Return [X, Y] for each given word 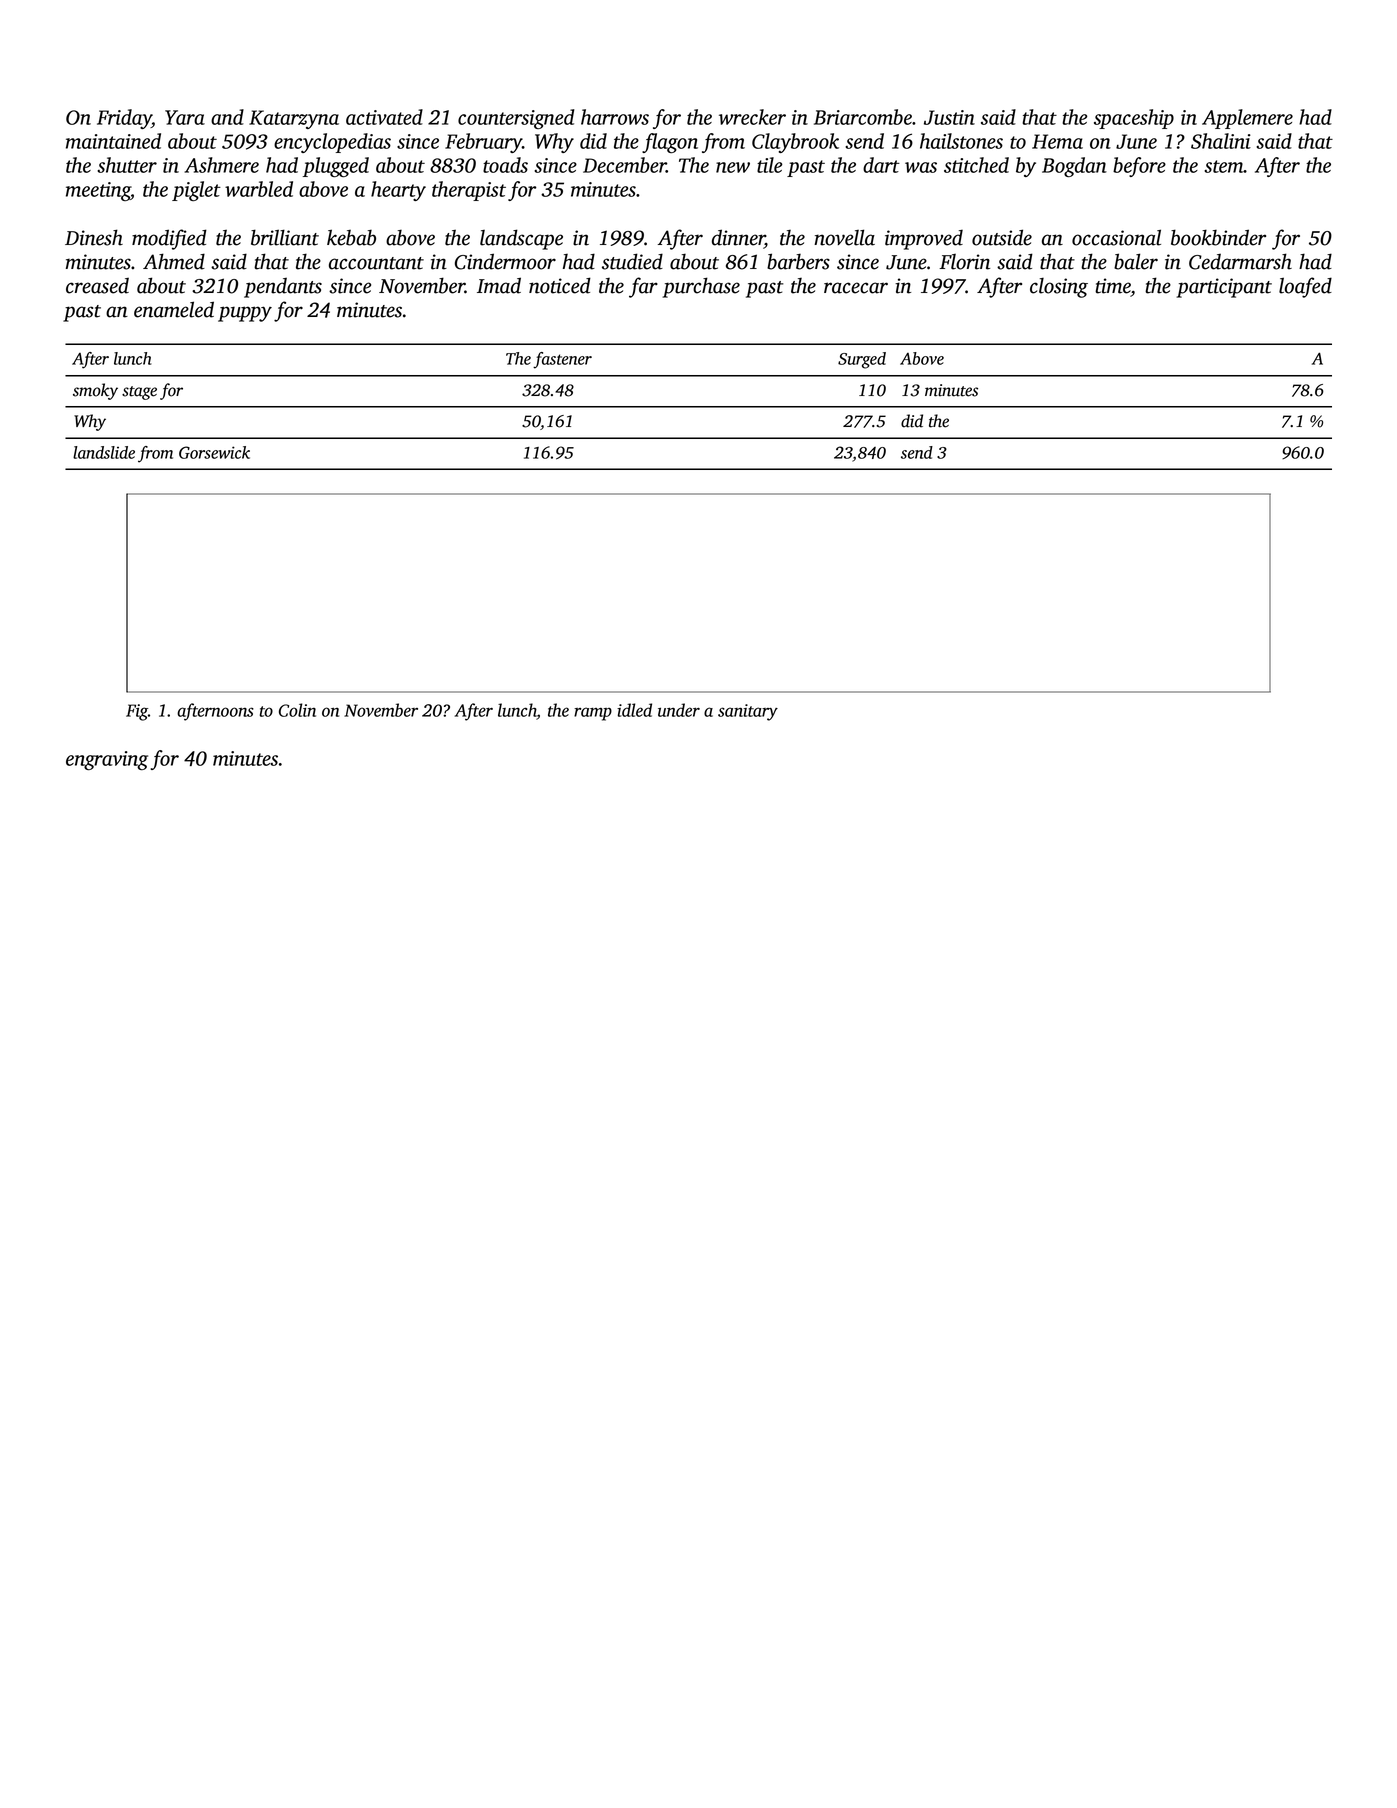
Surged [862, 360]
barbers [798, 261]
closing [1059, 288]
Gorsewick [214, 452]
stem [1224, 166]
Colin [297, 710]
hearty [398, 191]
